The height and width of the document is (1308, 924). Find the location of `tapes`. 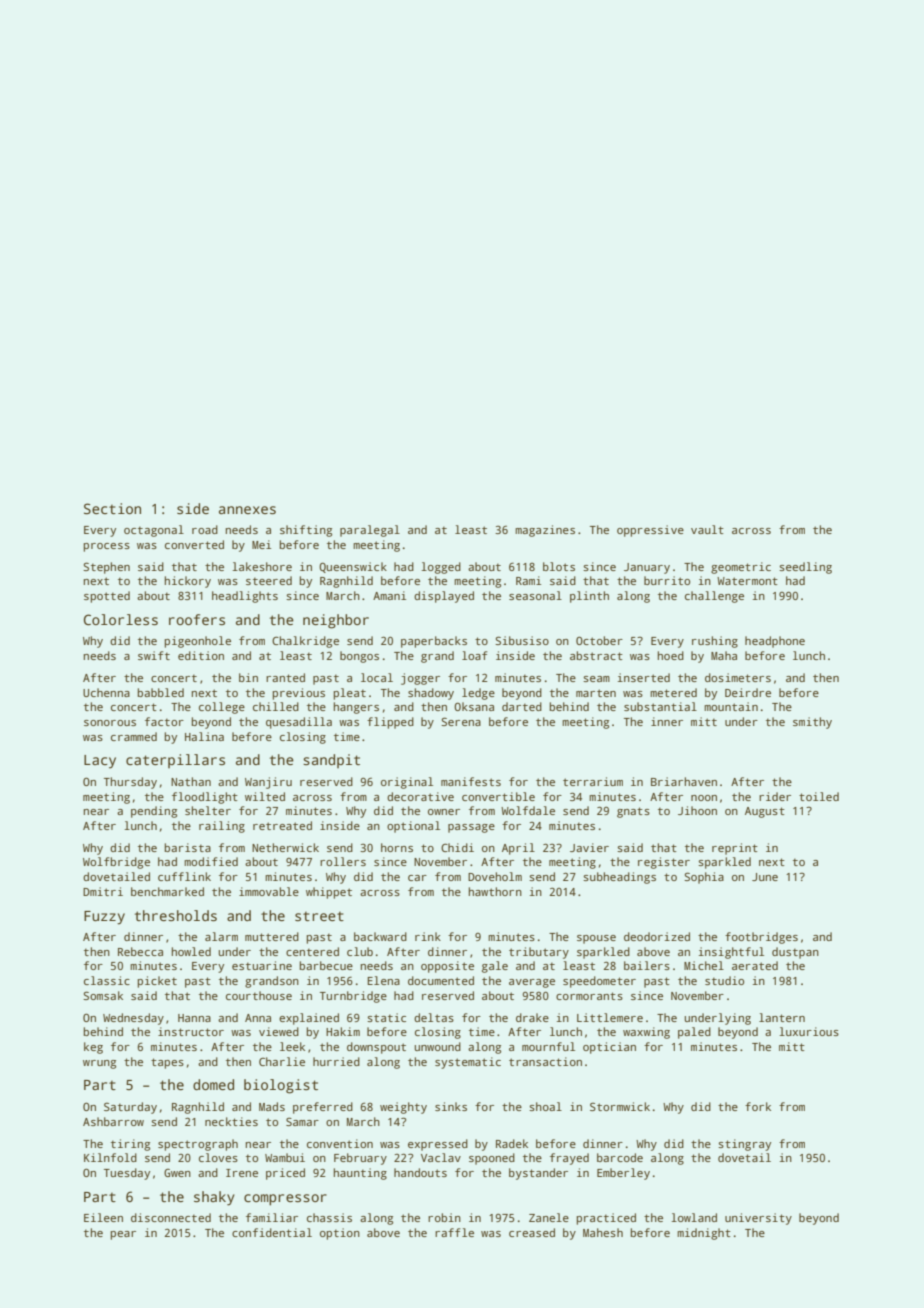

tapes is located at coordinates (167, 1063).
